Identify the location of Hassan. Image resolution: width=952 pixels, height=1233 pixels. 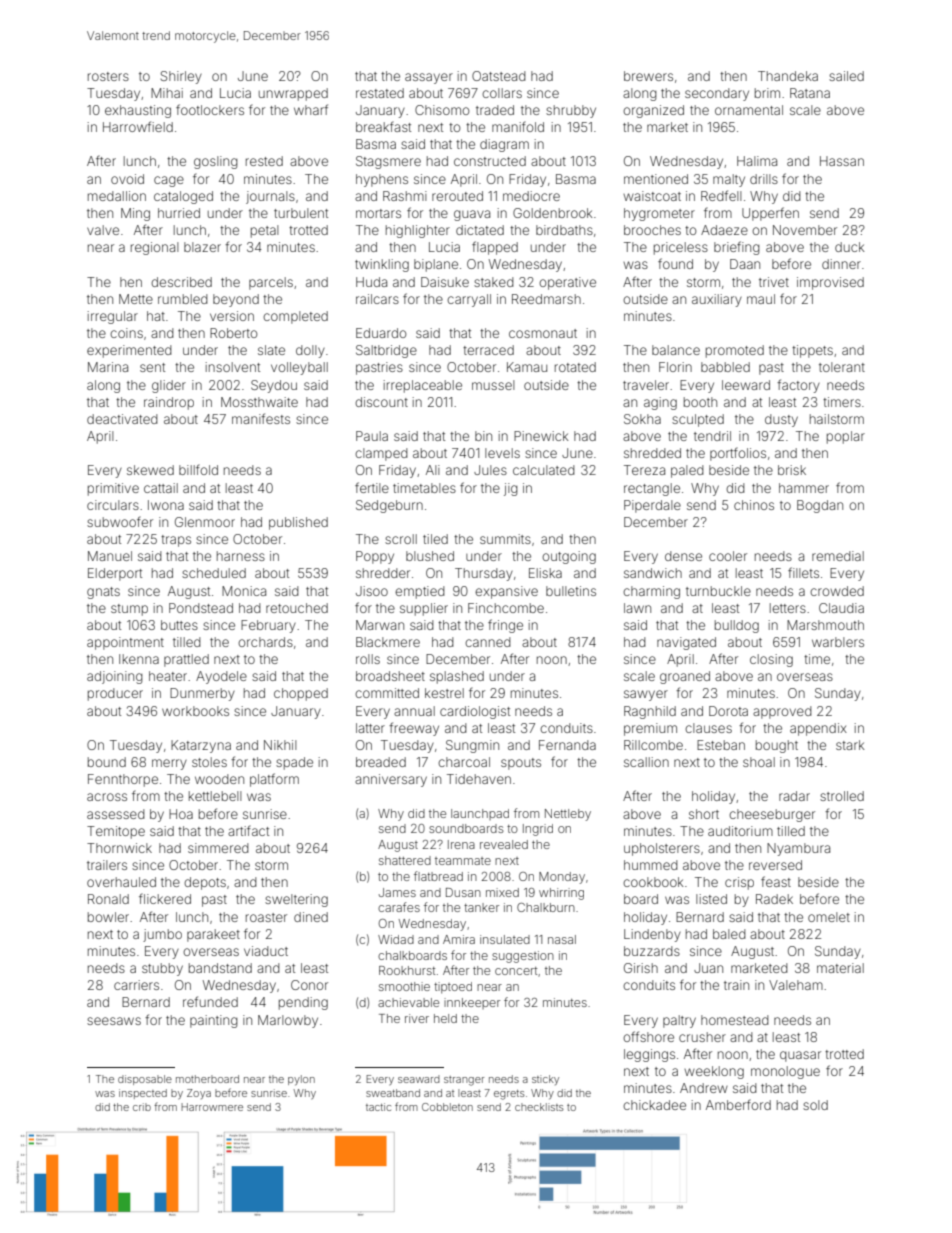
(842, 161).
